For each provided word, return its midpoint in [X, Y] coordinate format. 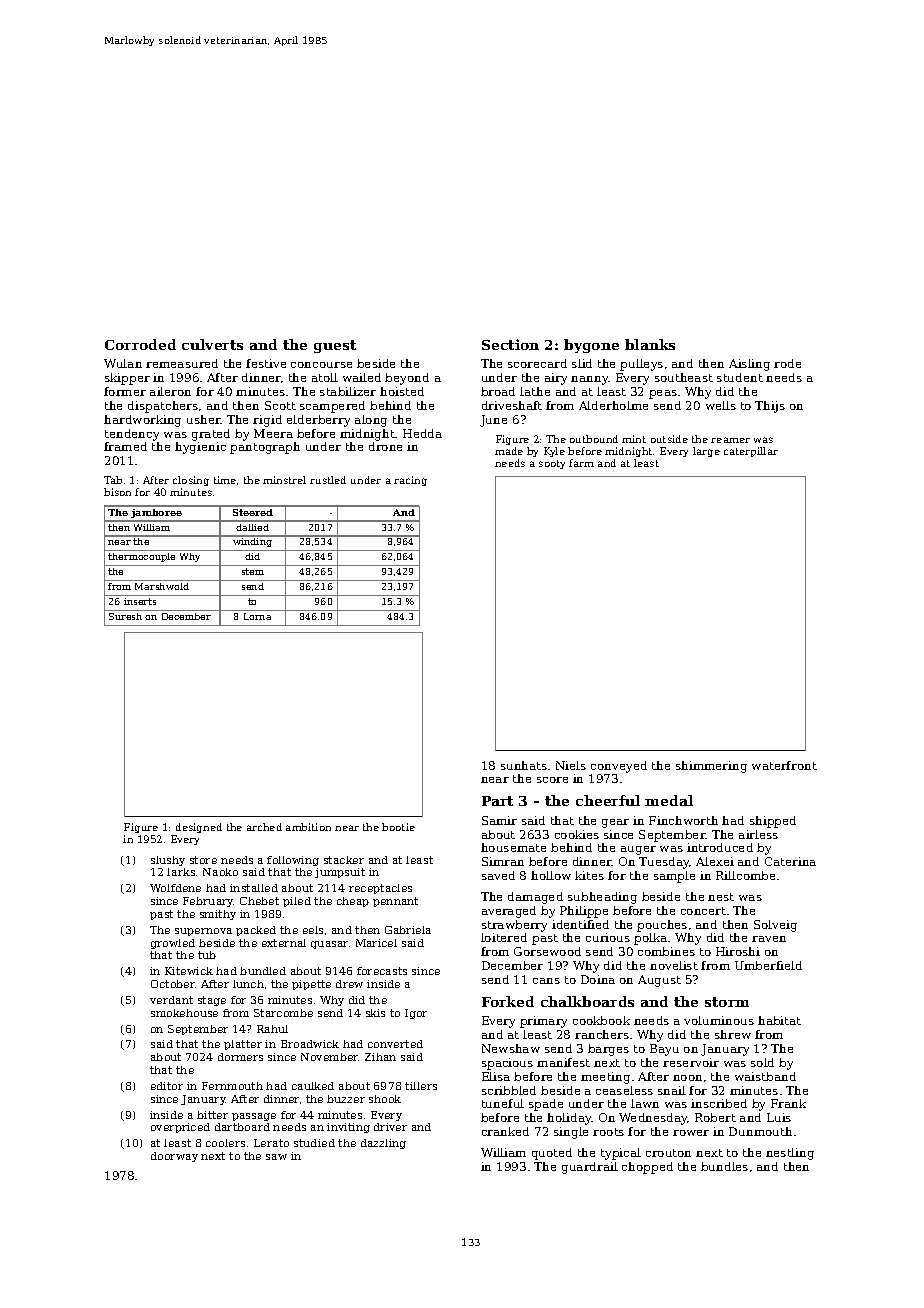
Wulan [123, 363]
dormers [240, 1057]
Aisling [749, 365]
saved [498, 875]
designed [199, 828]
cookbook [601, 1020]
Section [510, 344]
